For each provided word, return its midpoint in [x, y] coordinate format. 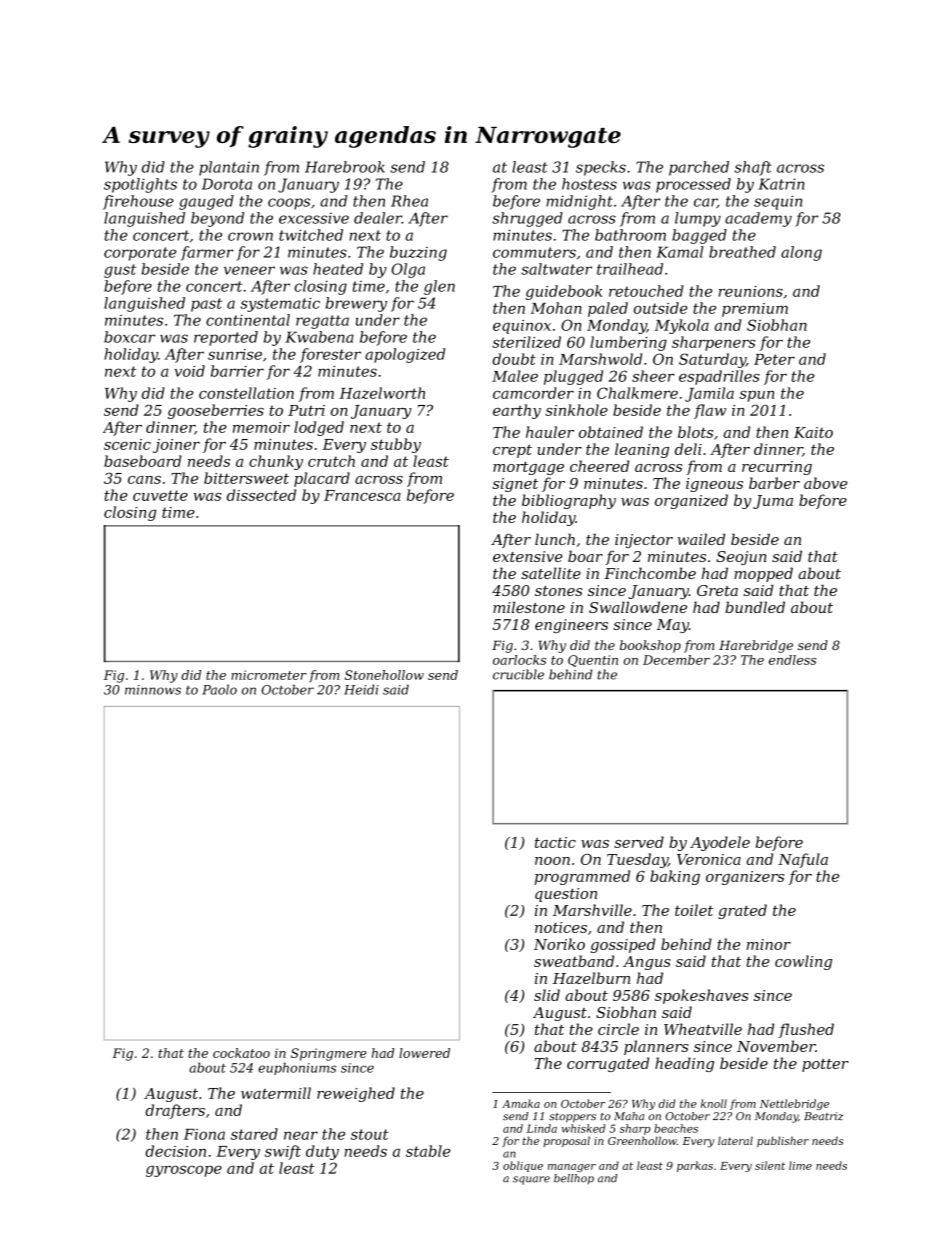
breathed [742, 252]
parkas [695, 1166]
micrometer [269, 675]
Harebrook [345, 167]
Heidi [361, 689]
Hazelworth [382, 393]
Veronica [709, 859]
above [825, 483]
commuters [534, 252]
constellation [246, 393]
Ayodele [720, 843]
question [566, 895]
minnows [153, 690]
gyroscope [184, 1171]
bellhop [574, 1179]
